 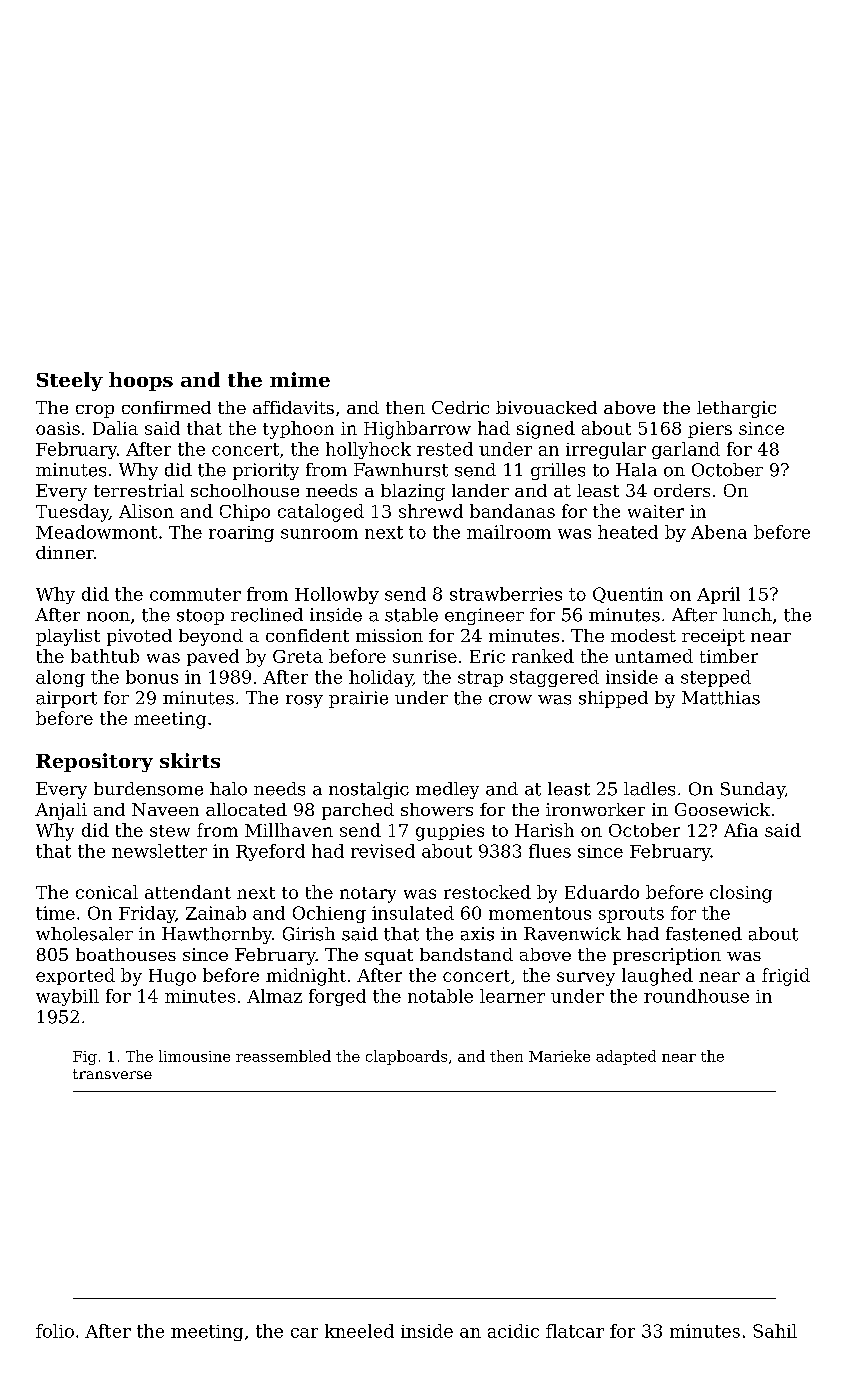 I want to click on stew, so click(x=170, y=831).
